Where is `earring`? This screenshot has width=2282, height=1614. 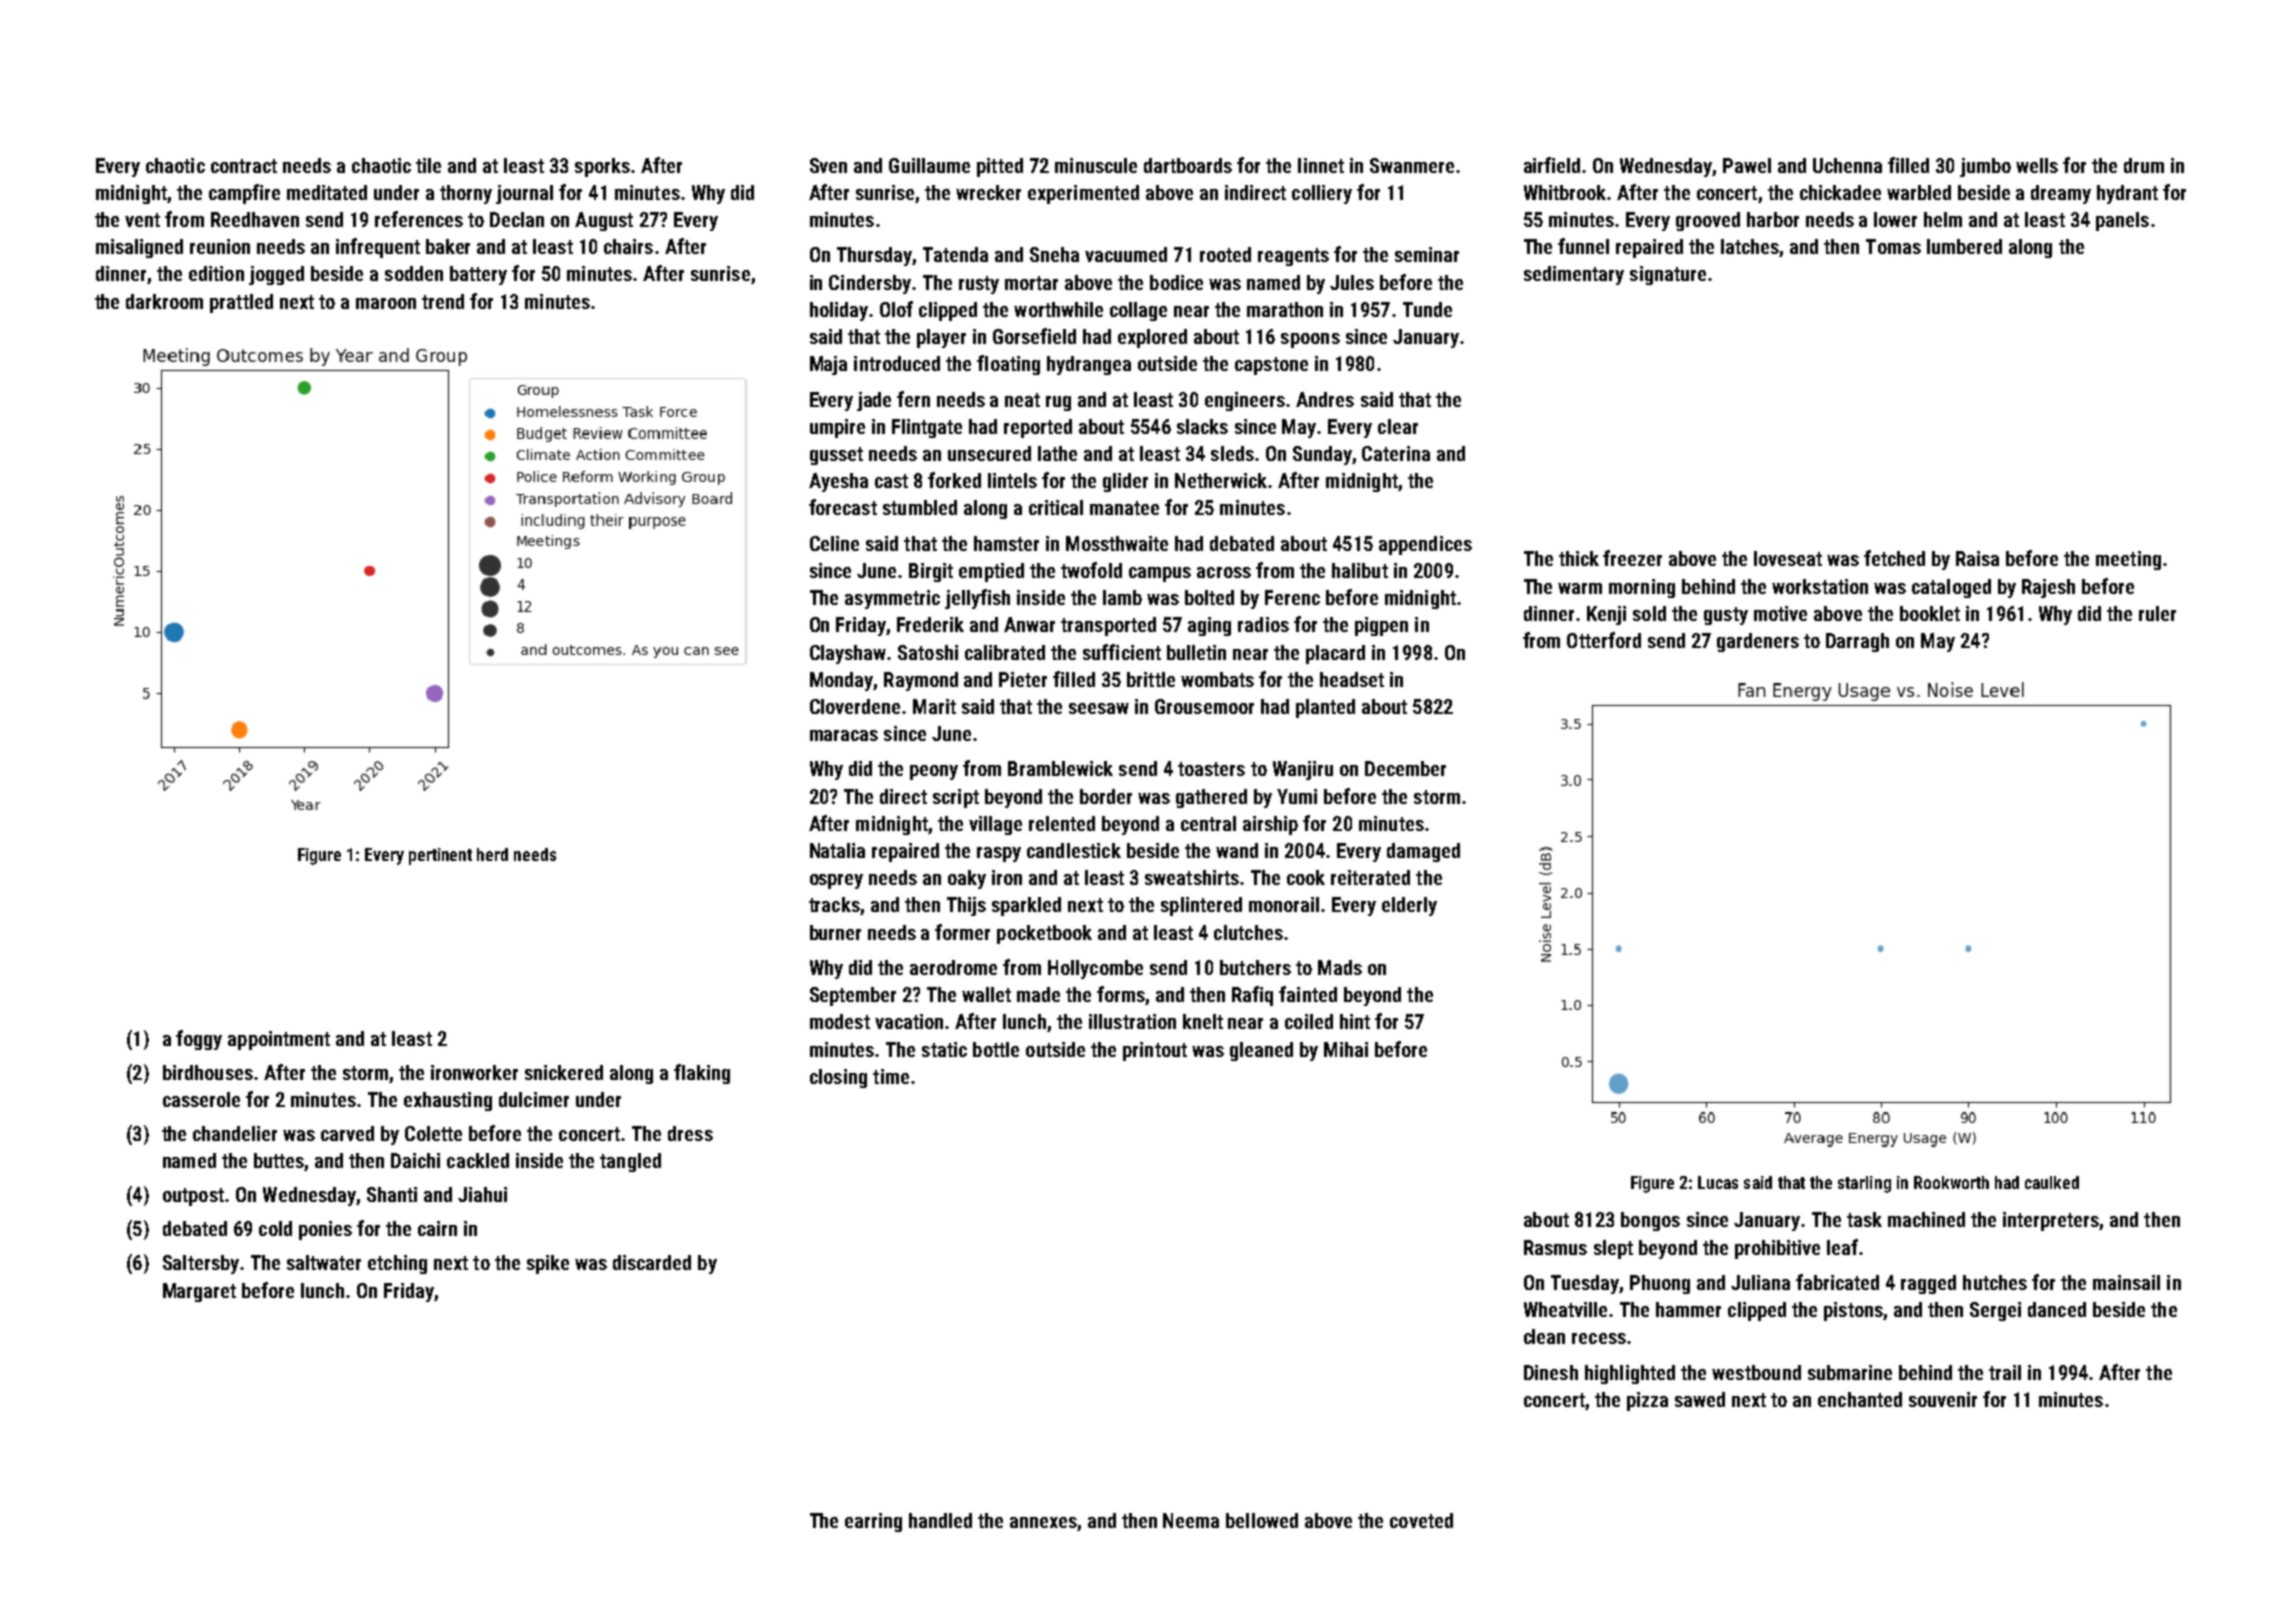 earring is located at coordinates (873, 1522).
